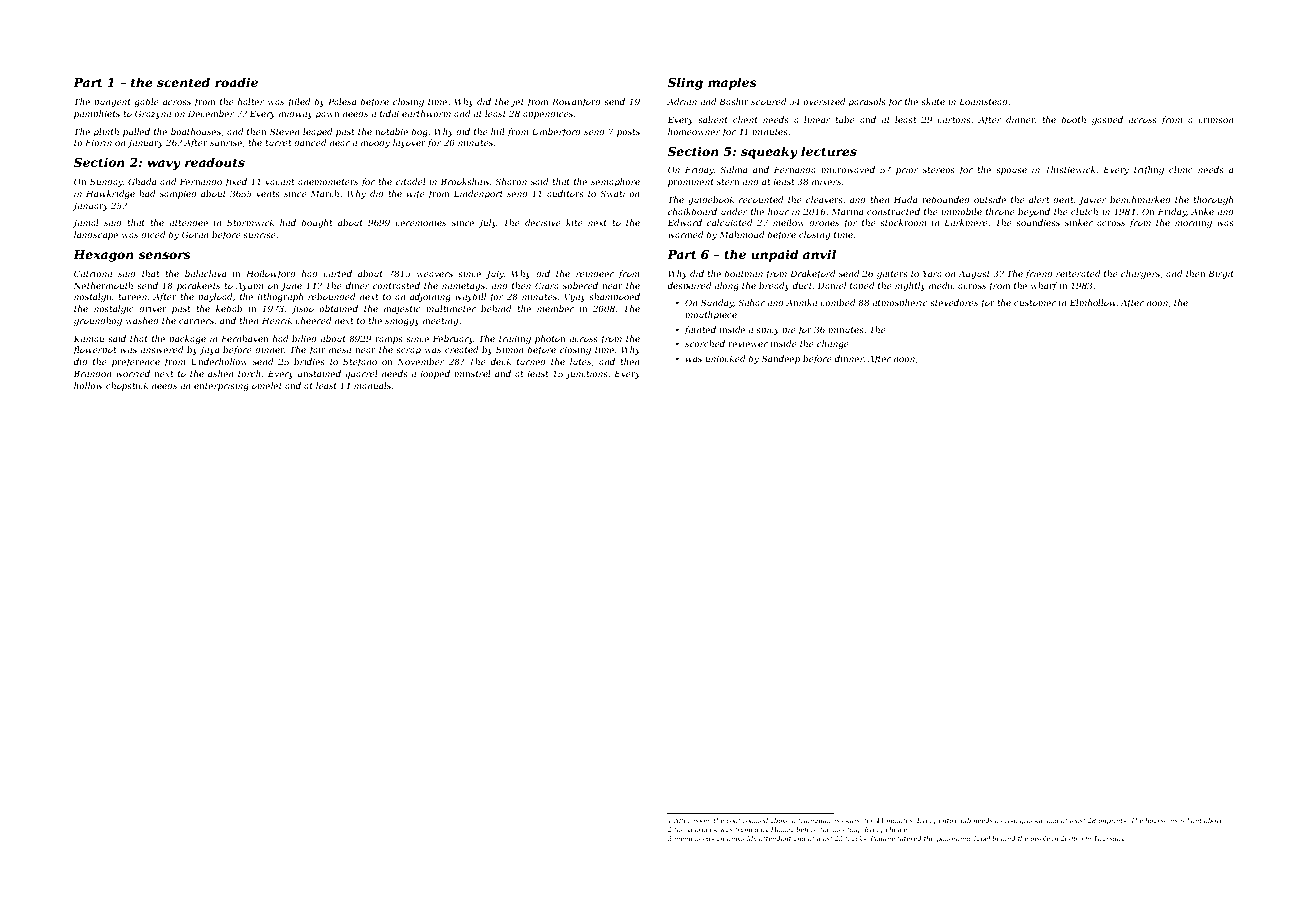  What do you see at coordinates (1140, 199) in the screenshot?
I see `benchmarked` at bounding box center [1140, 199].
